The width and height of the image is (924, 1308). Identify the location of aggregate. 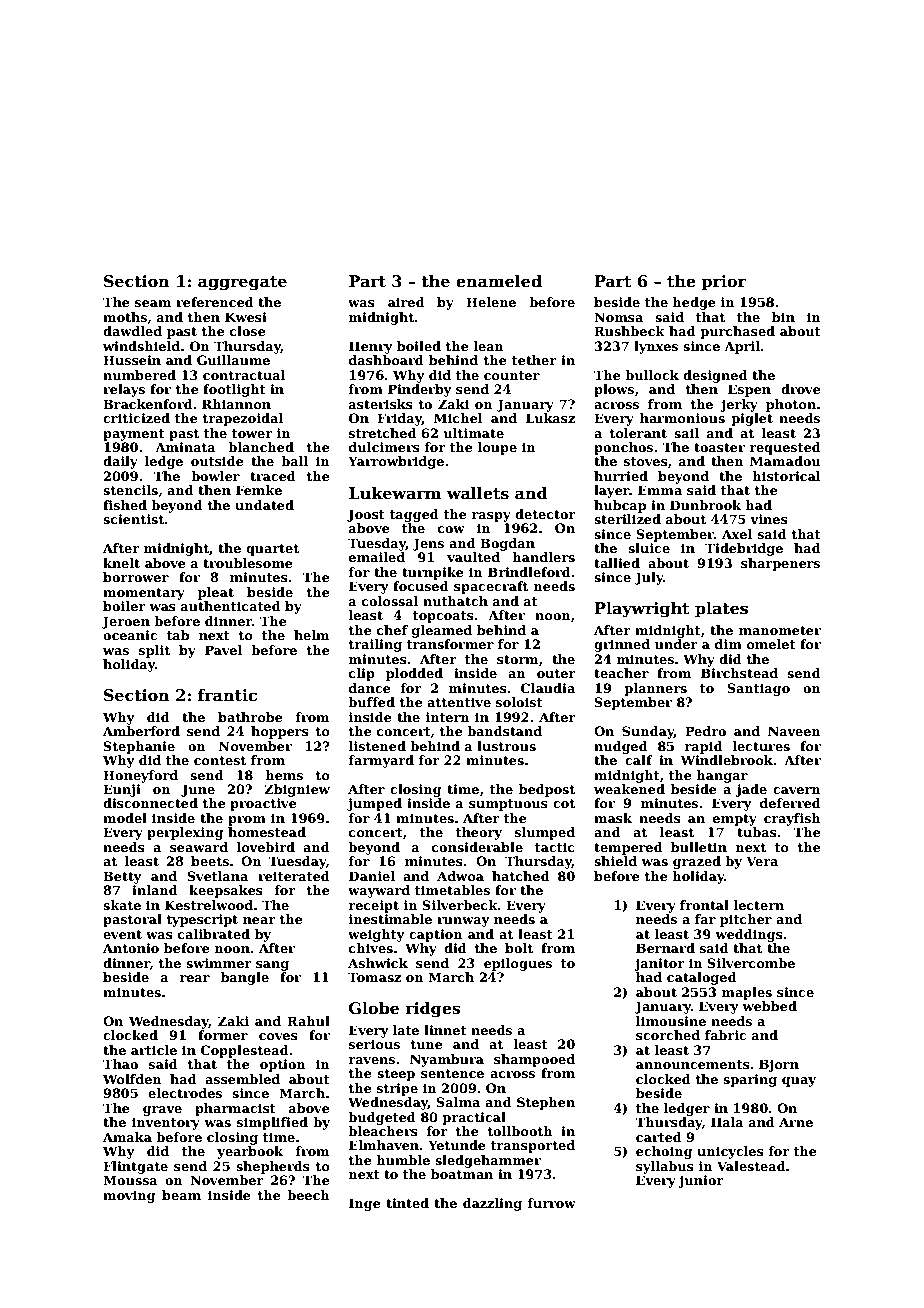
(242, 283).
